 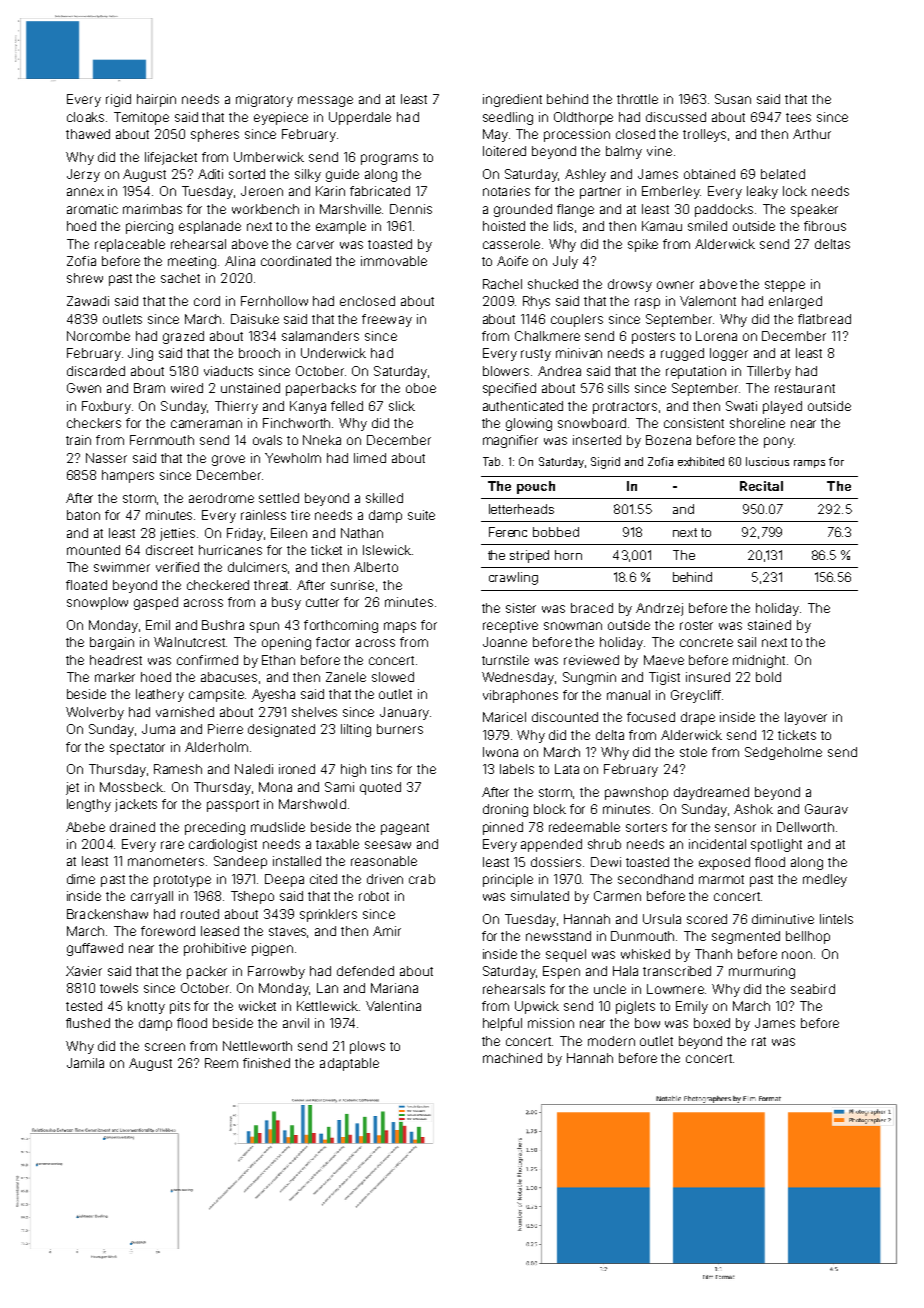 What do you see at coordinates (400, 627) in the screenshot?
I see `maps` at bounding box center [400, 627].
